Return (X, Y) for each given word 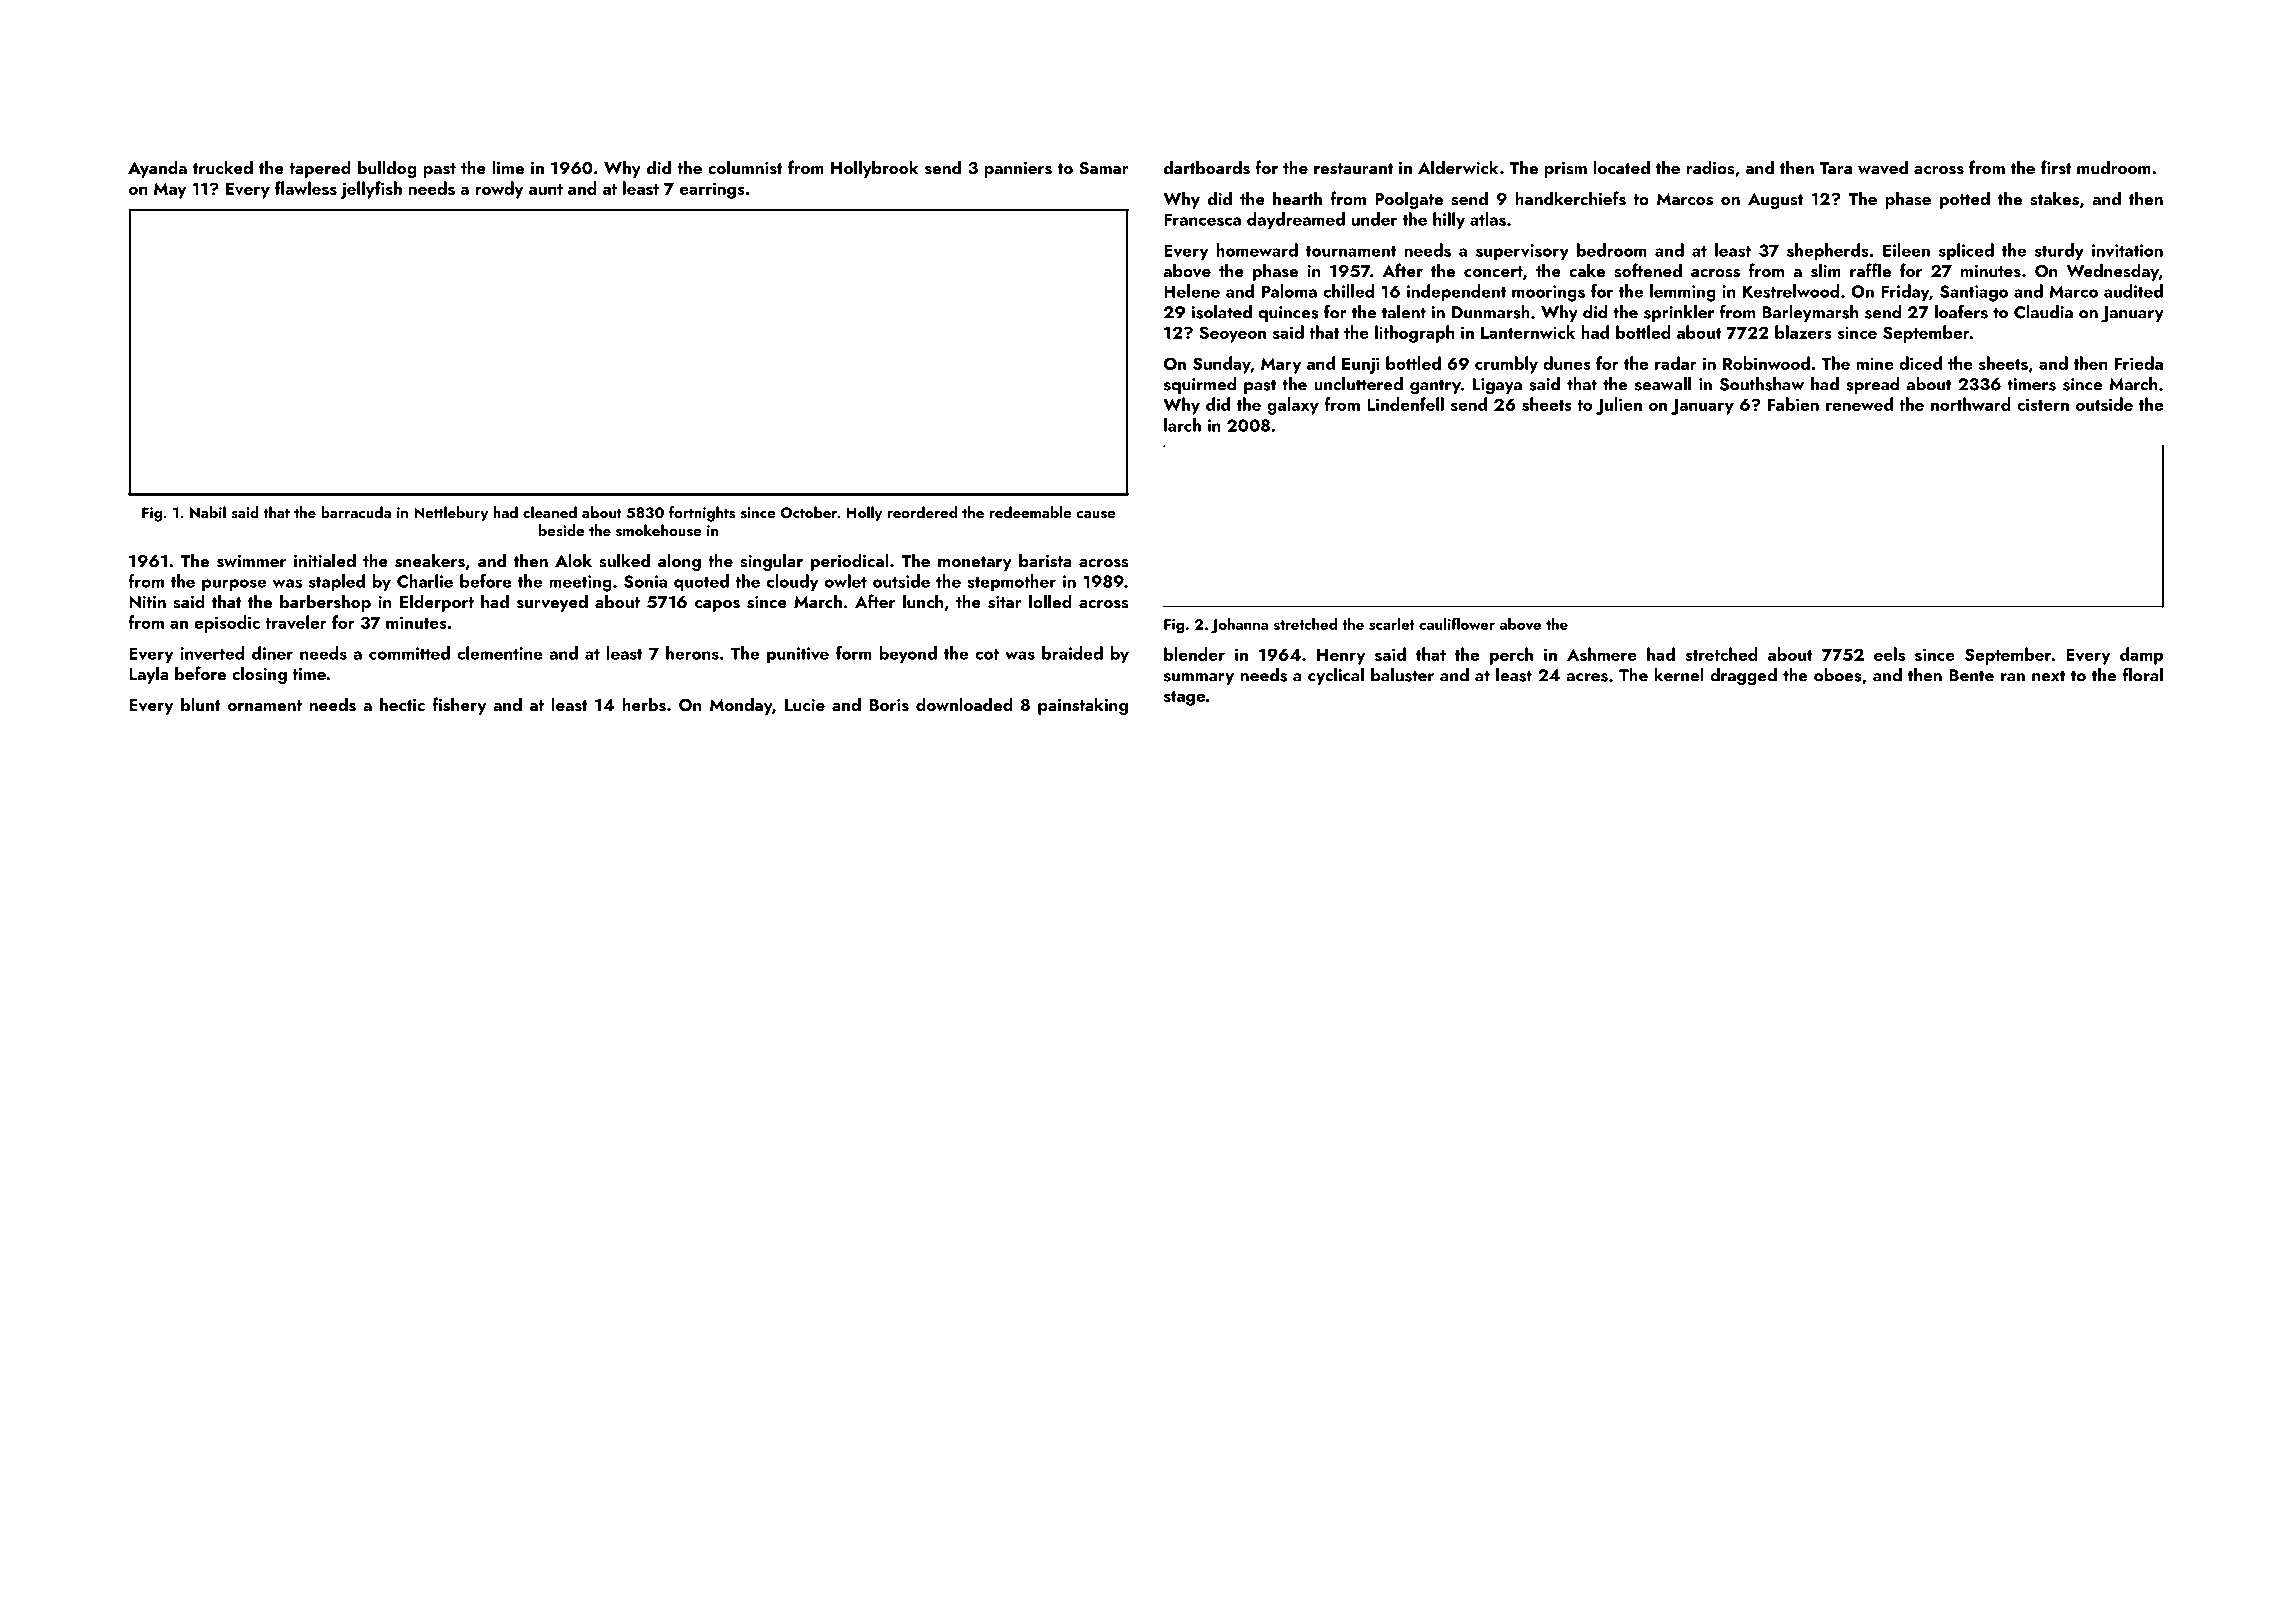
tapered (320, 169)
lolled (1050, 601)
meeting (581, 583)
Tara (1836, 168)
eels (1889, 654)
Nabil (208, 512)
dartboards (1207, 167)
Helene (1192, 291)
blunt (201, 704)
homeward (1257, 250)
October (809, 512)
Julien (1619, 406)
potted (1965, 200)
